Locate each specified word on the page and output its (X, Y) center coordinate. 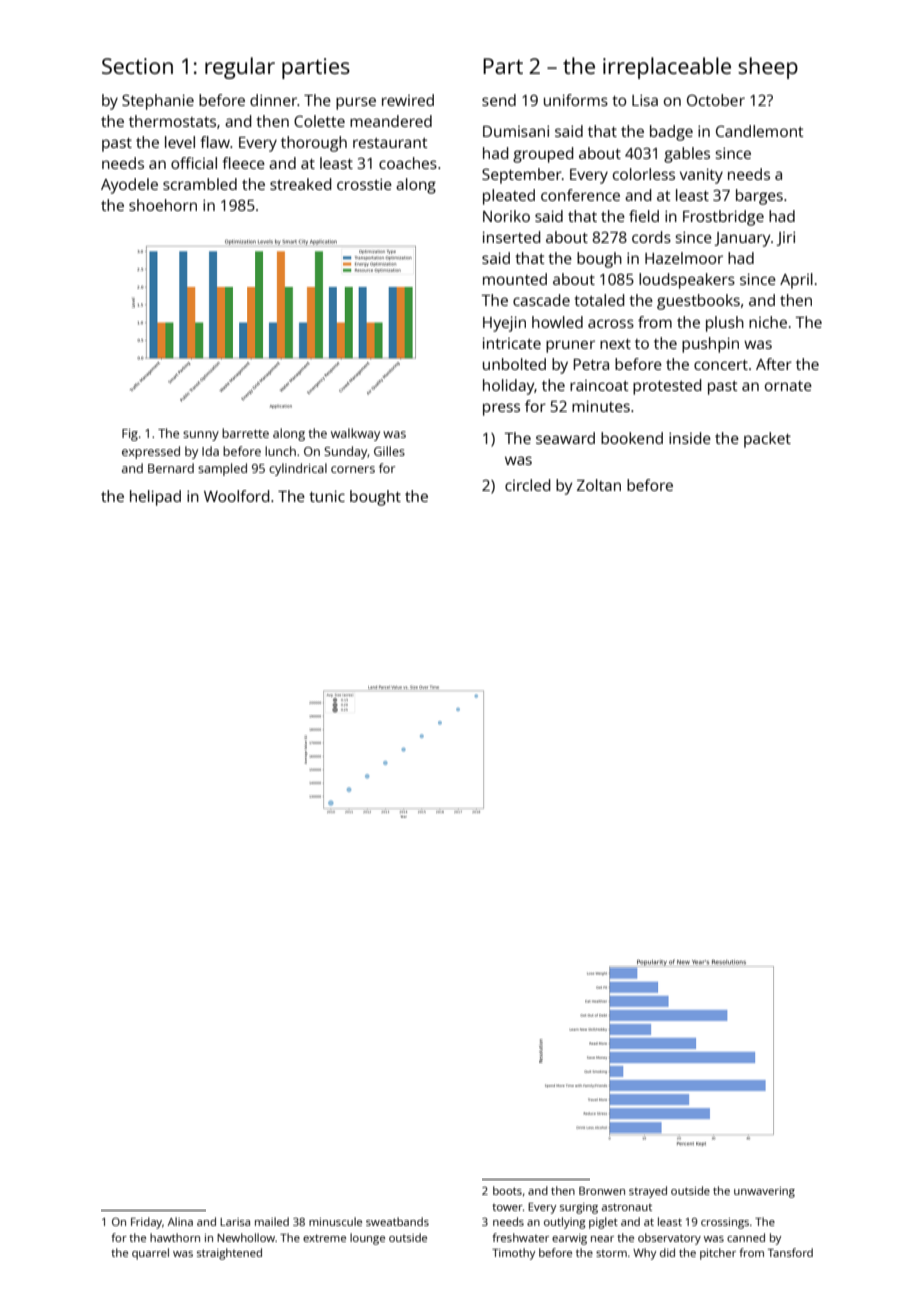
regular (240, 68)
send (499, 100)
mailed (272, 1221)
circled (528, 485)
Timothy (513, 1254)
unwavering (764, 1192)
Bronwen (602, 1191)
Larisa (235, 1222)
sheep (768, 68)
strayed (648, 1192)
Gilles (389, 451)
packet (767, 440)
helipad (155, 498)
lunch (280, 451)
